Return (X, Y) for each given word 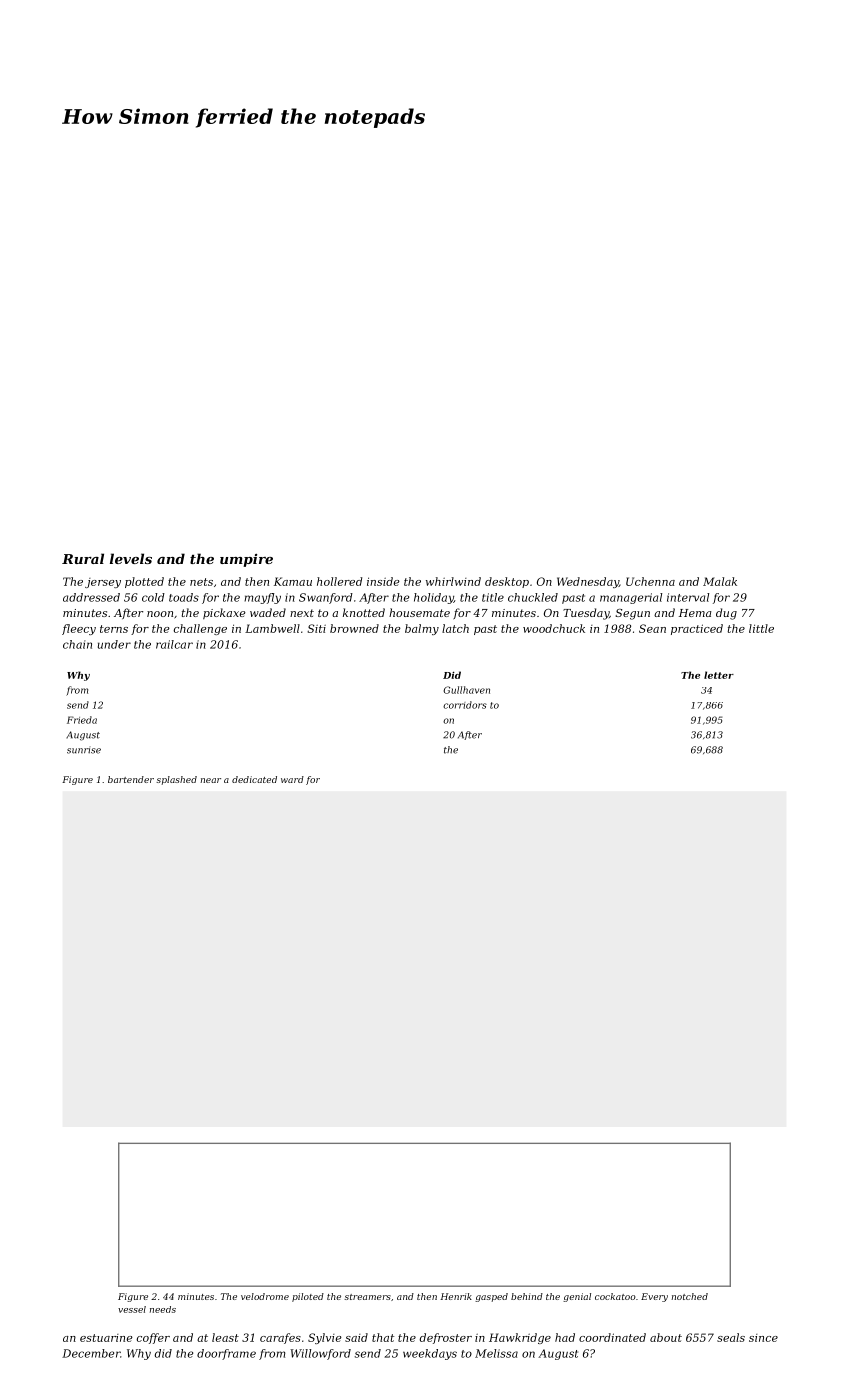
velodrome (265, 1296)
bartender (131, 779)
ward (292, 779)
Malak (720, 581)
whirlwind (453, 581)
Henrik (456, 1296)
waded (268, 612)
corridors (465, 705)
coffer (153, 1338)
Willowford (320, 1354)
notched (689, 1296)
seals (731, 1337)
